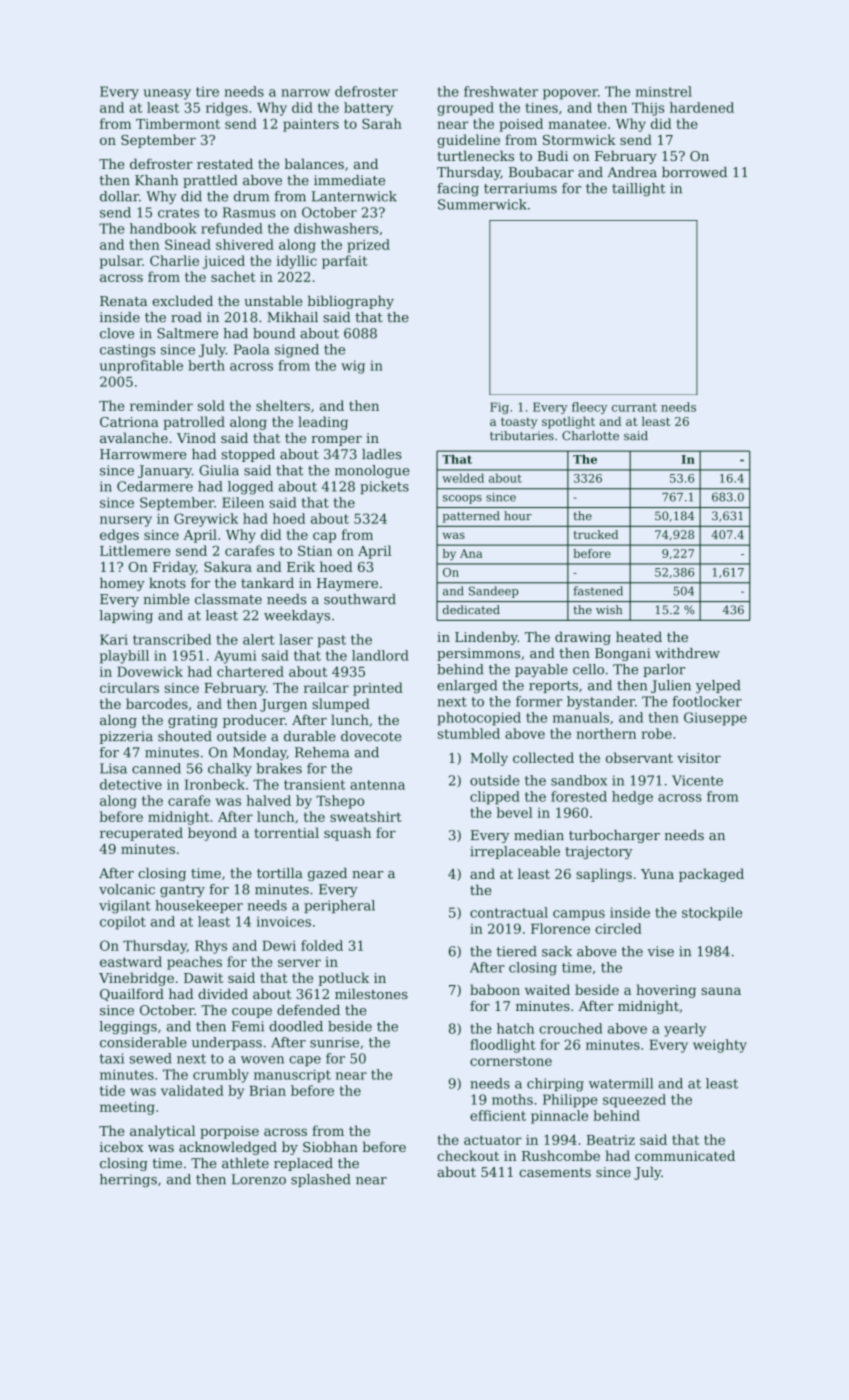 Image resolution: width=849 pixels, height=1400 pixels. Describe the element at coordinates (694, 172) in the image. I see `borrowed` at that location.
